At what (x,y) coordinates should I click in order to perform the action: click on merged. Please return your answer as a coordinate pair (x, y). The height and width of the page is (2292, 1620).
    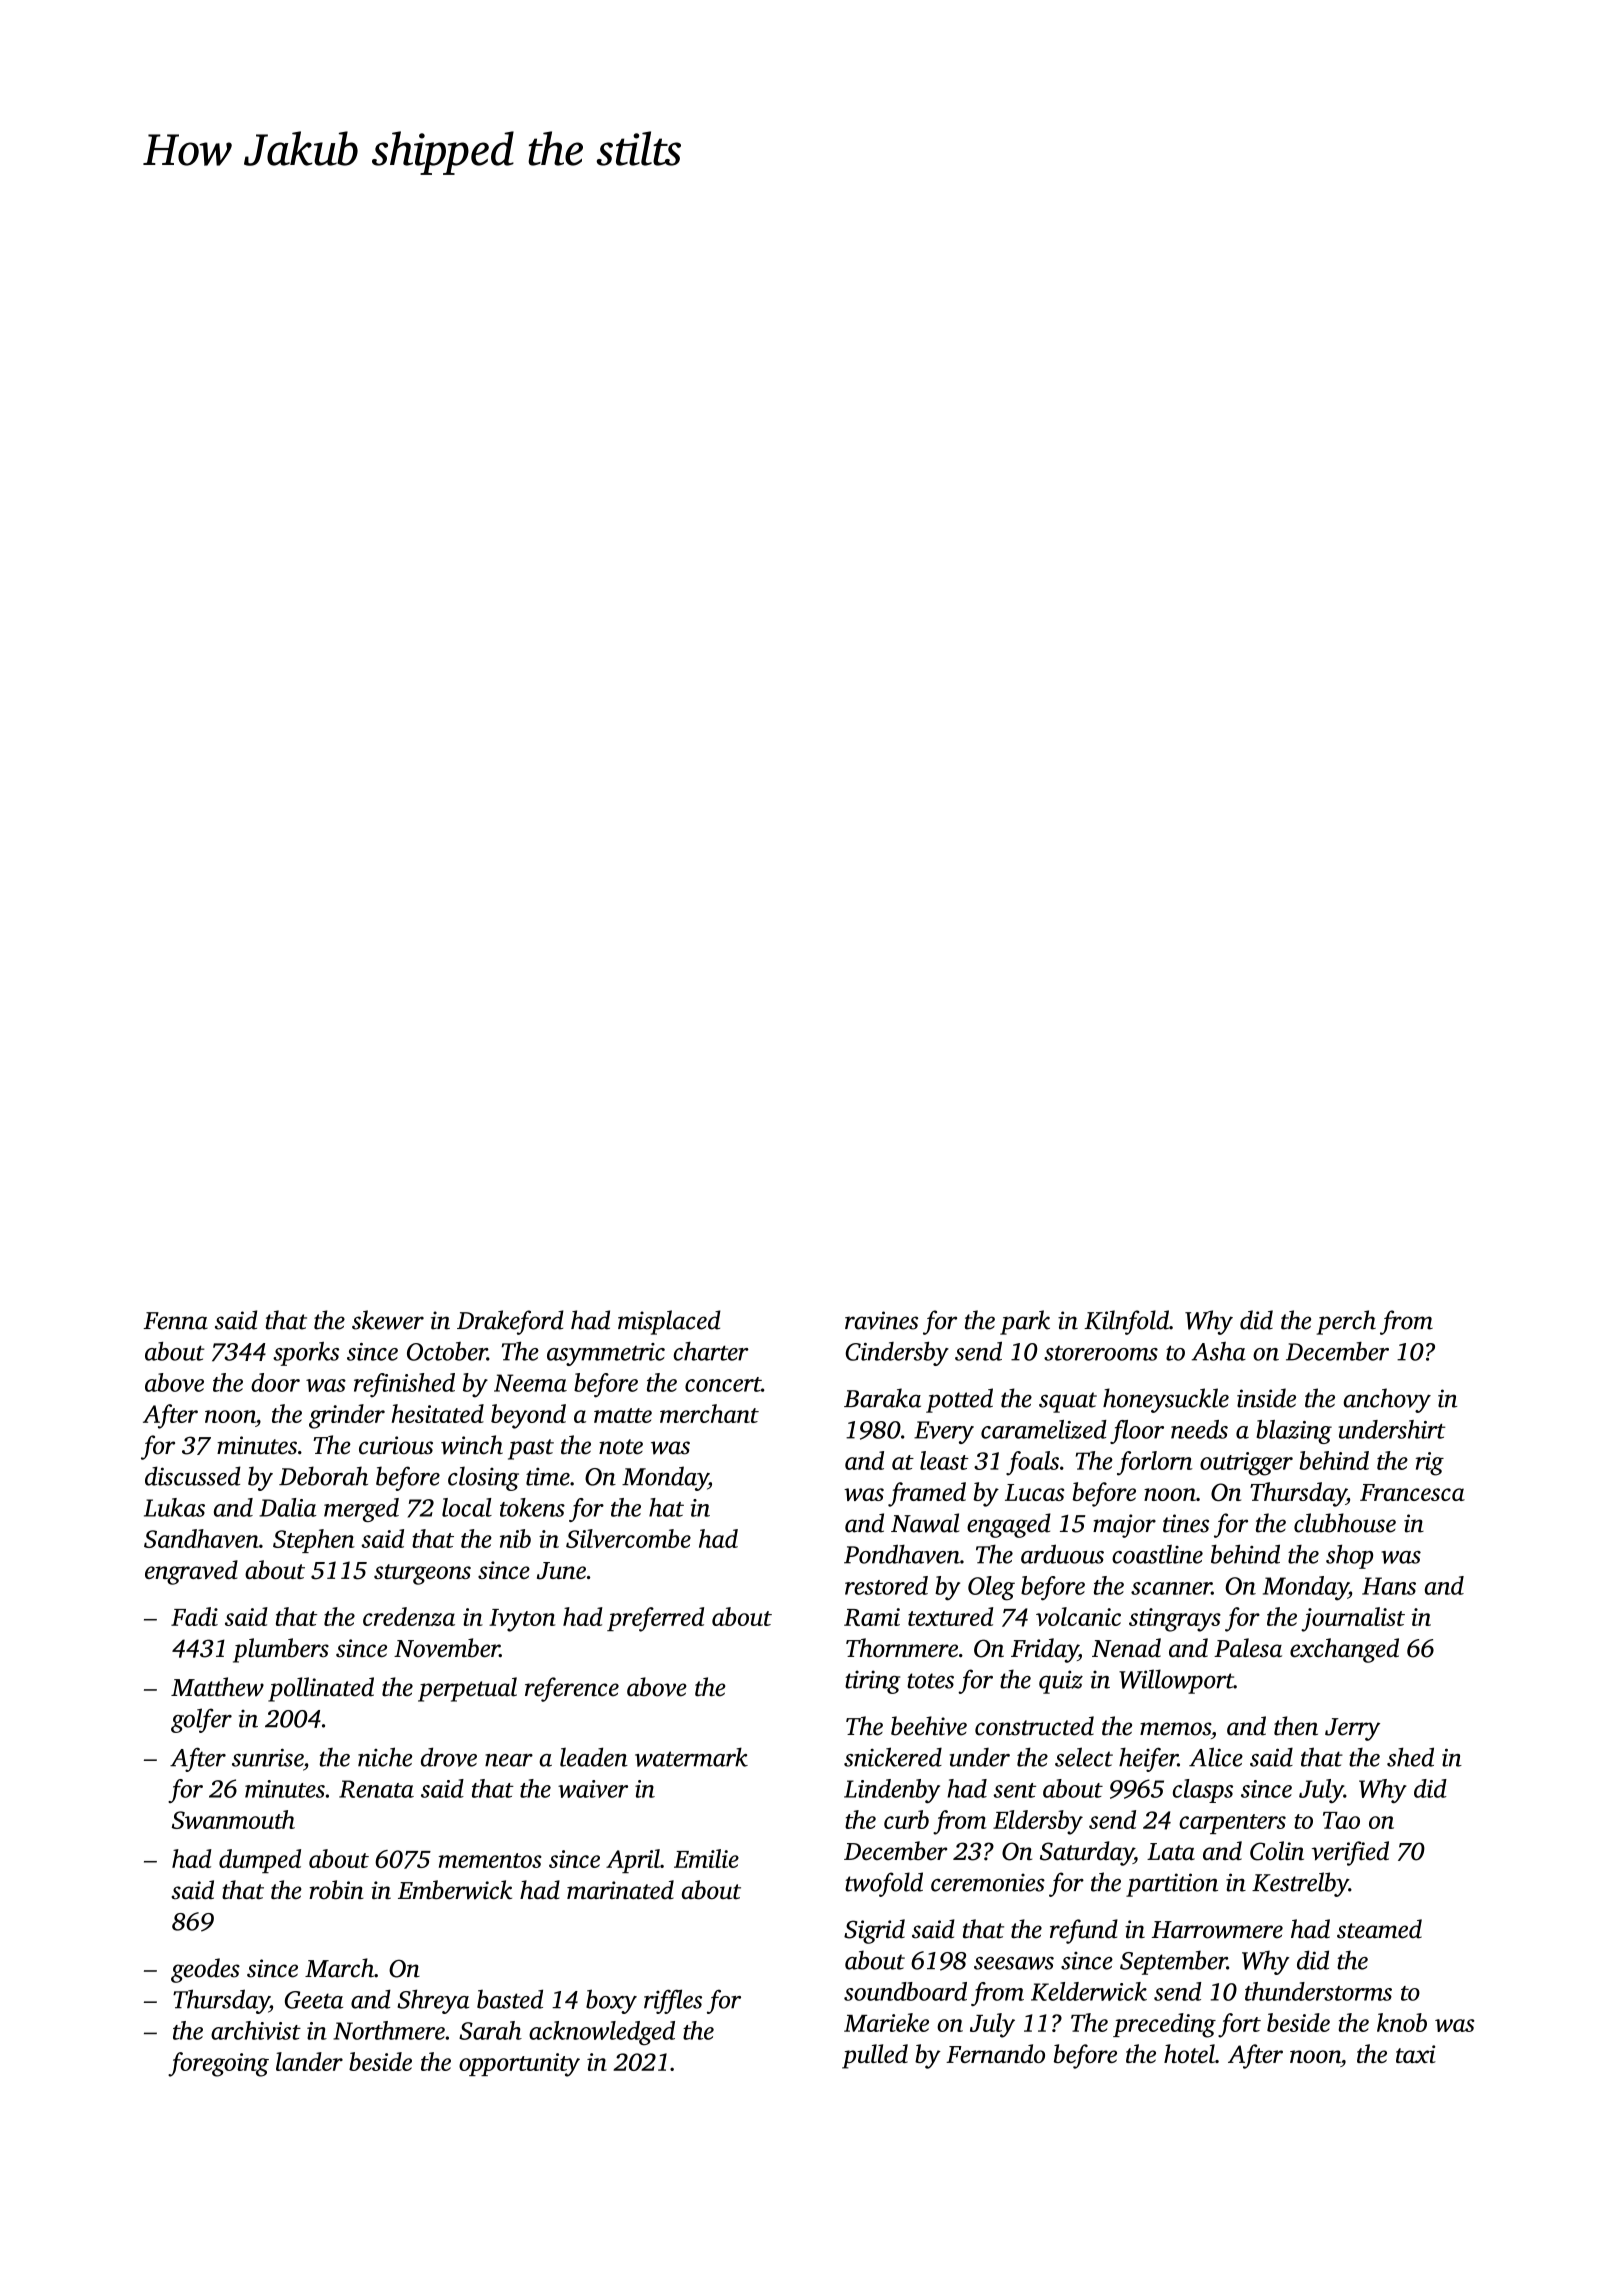
    Looking at the image, I should click on (361, 1510).
